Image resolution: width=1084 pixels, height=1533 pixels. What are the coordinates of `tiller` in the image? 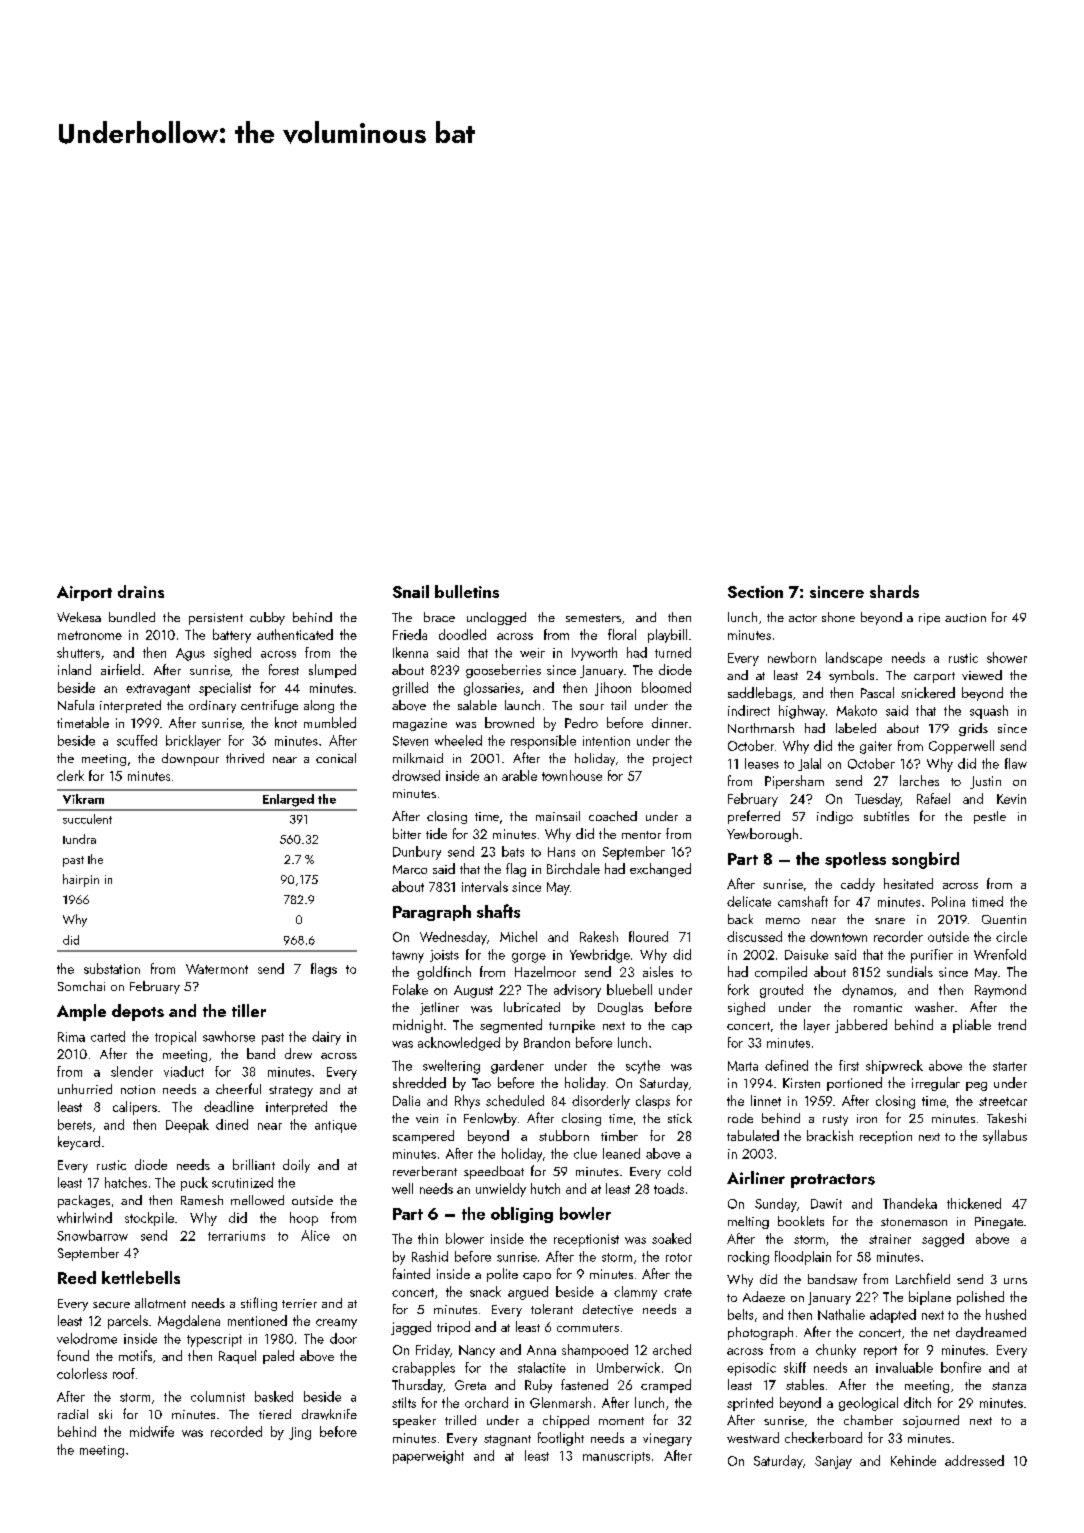 It's located at (249, 1010).
